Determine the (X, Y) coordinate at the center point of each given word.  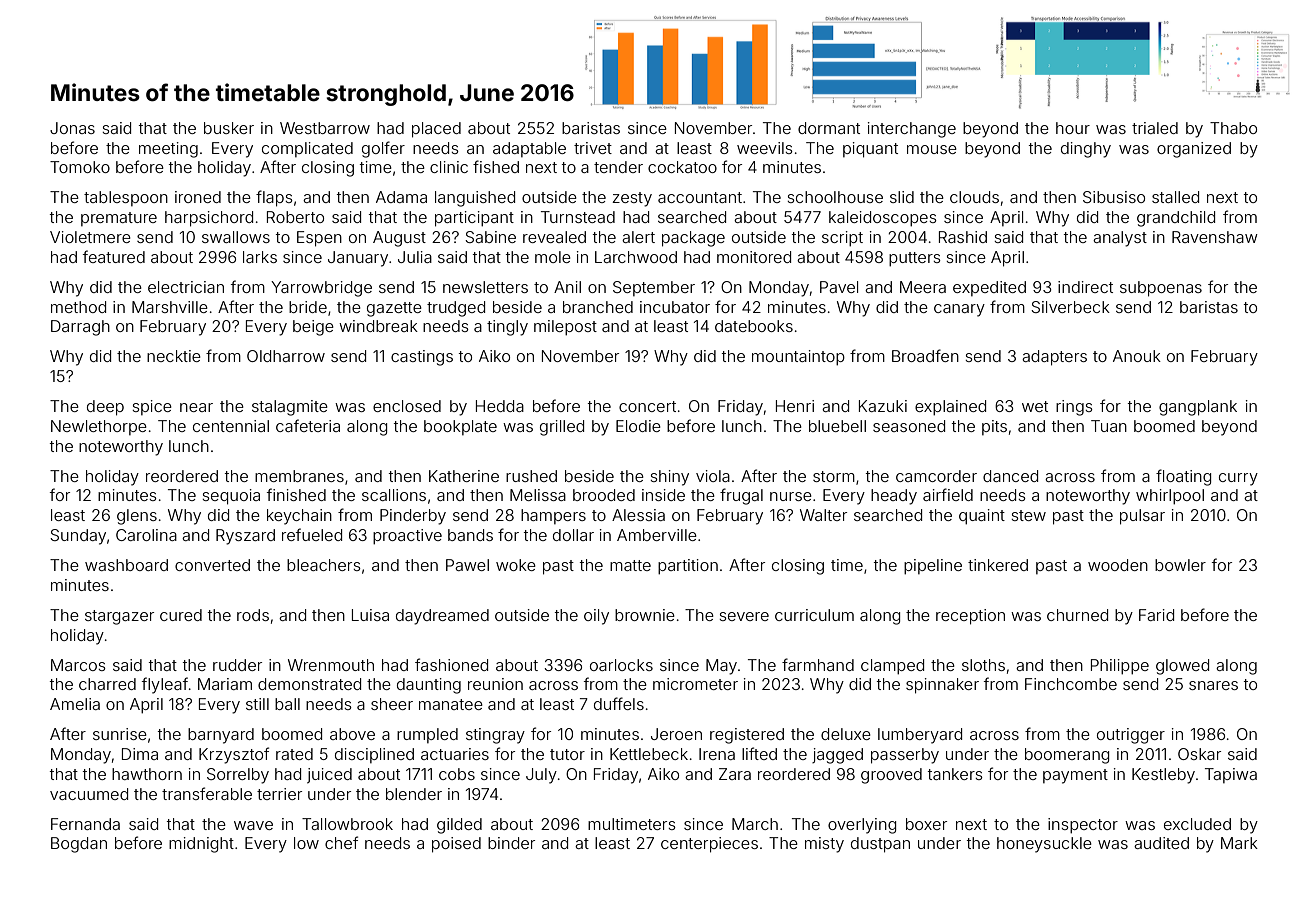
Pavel (839, 287)
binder (511, 843)
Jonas (72, 128)
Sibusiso (1114, 197)
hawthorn (147, 774)
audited (1161, 843)
